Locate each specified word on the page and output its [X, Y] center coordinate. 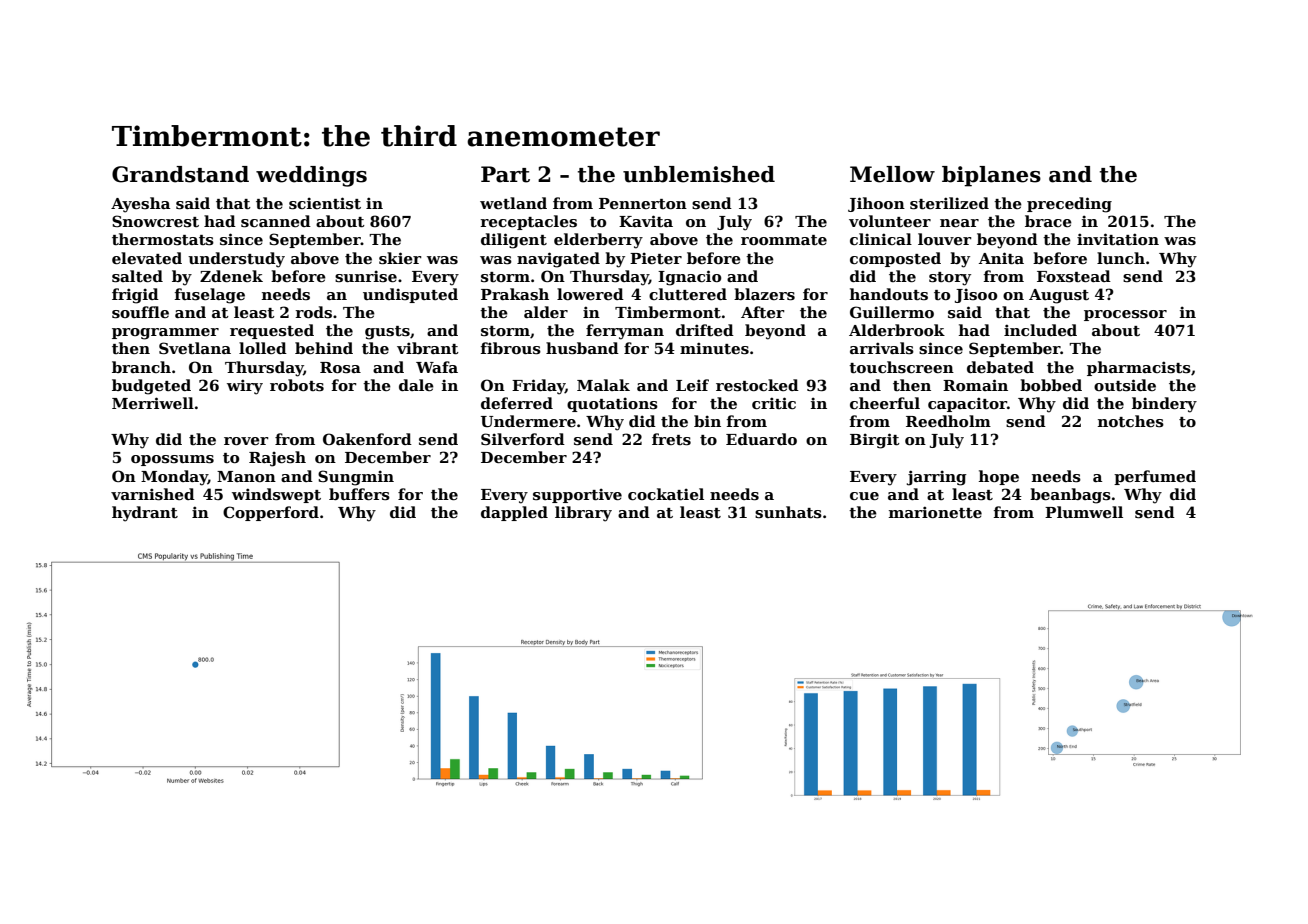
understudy [236, 260]
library [583, 514]
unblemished [699, 174]
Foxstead [1074, 276]
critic [774, 403]
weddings [311, 176]
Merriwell [153, 403]
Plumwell [1084, 512]
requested [272, 331]
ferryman [625, 332]
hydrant [145, 514]
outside [1125, 385]
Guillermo [892, 312]
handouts [889, 294]
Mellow [892, 174]
